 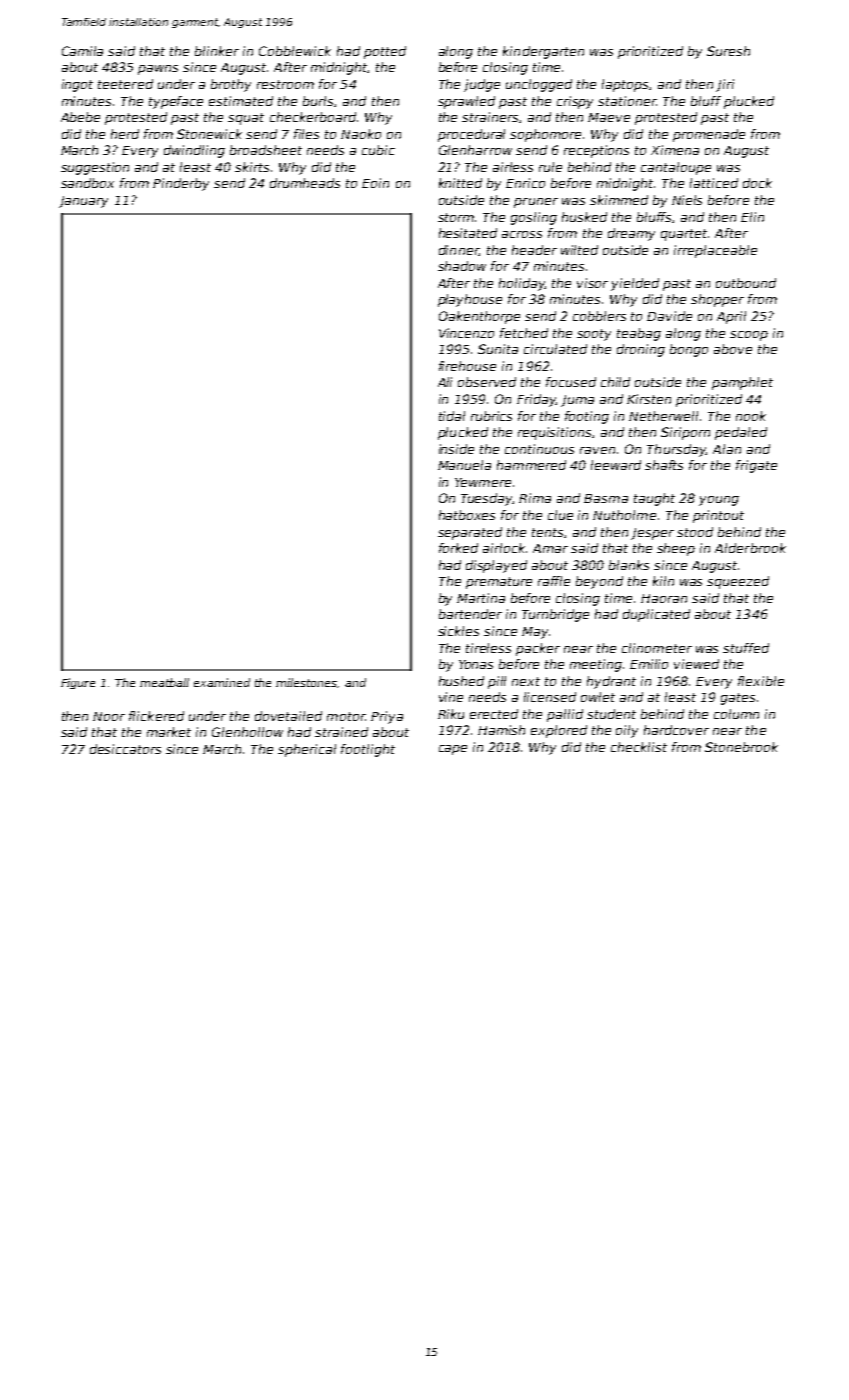 I want to click on Vincenzo, so click(x=466, y=333).
